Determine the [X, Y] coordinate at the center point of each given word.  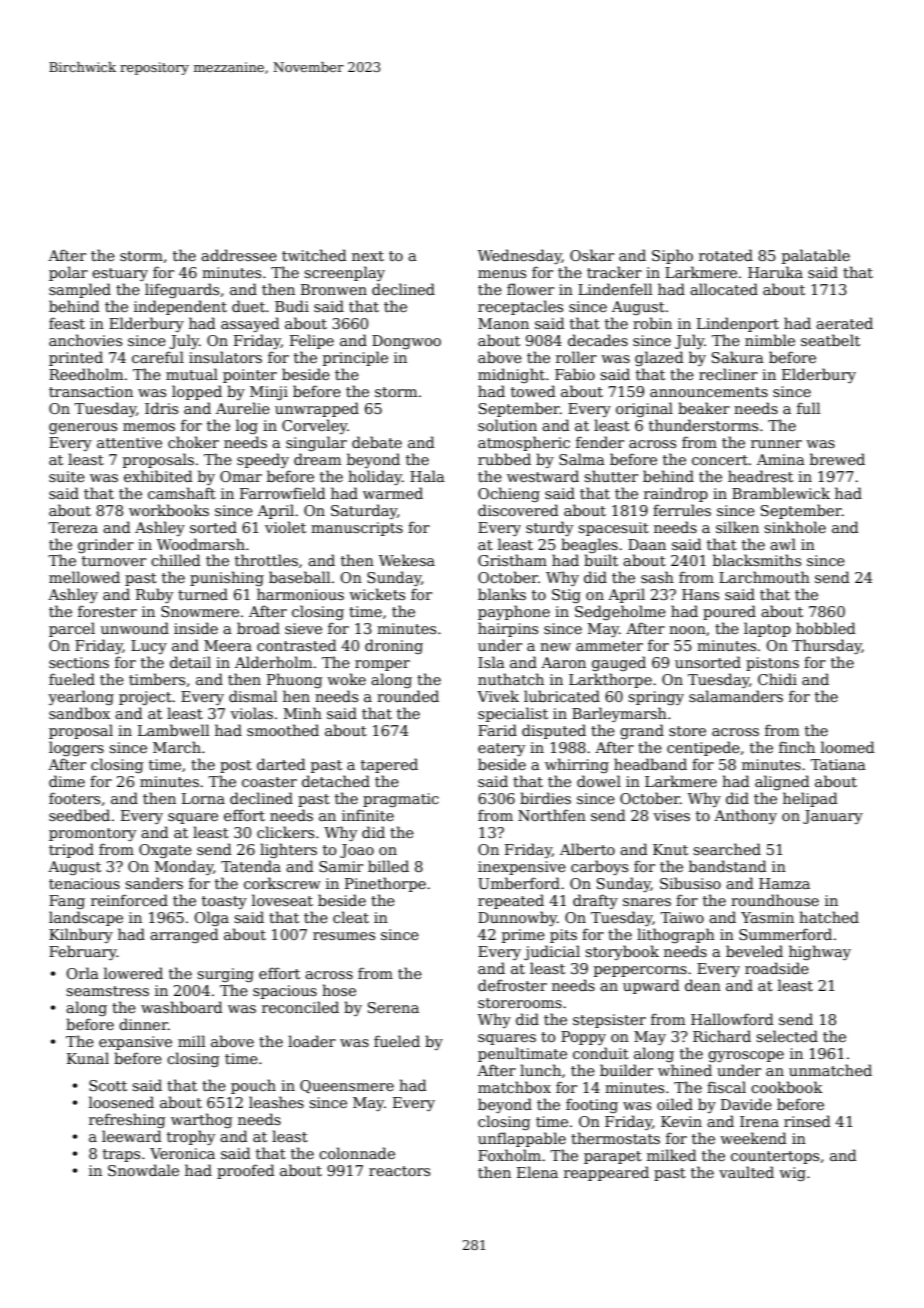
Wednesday [520, 256]
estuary [120, 274]
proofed [246, 1171]
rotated [726, 255]
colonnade [357, 1153]
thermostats [615, 1138]
